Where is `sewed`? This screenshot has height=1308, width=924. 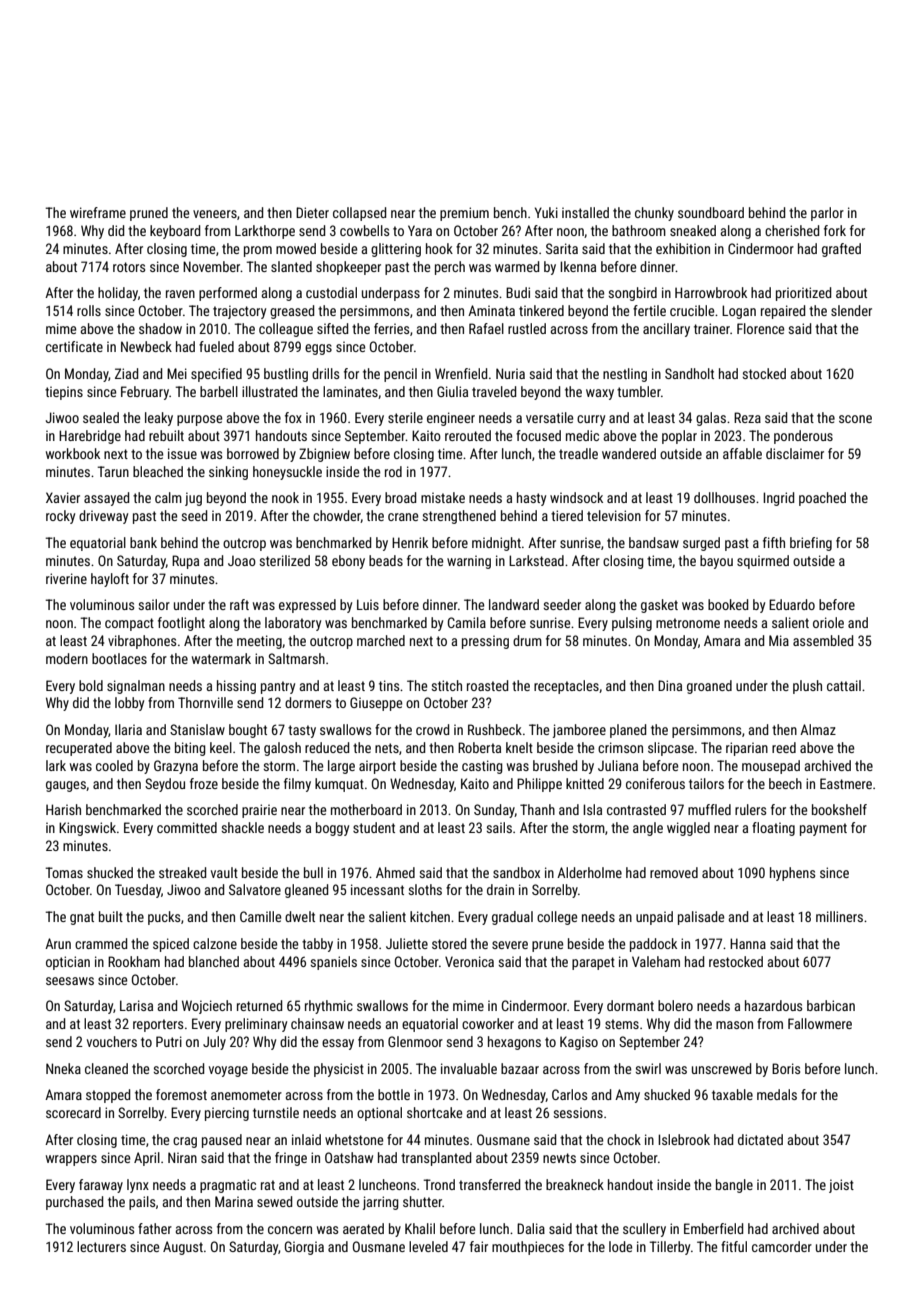
sewed is located at coordinates (274, 1201).
